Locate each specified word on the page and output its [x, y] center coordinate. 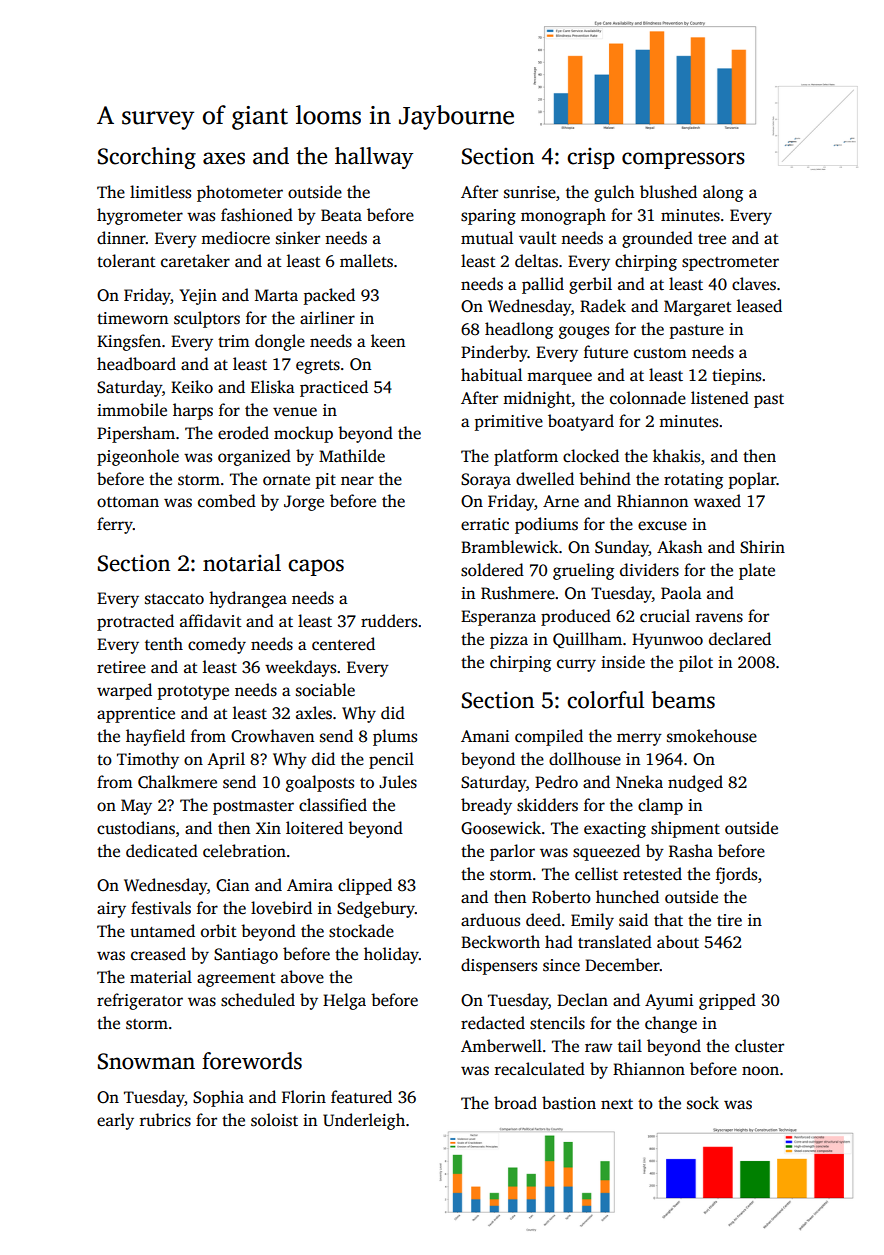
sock [703, 1103]
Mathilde [352, 456]
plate [757, 571]
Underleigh [364, 1121]
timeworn [132, 318]
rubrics [165, 1120]
